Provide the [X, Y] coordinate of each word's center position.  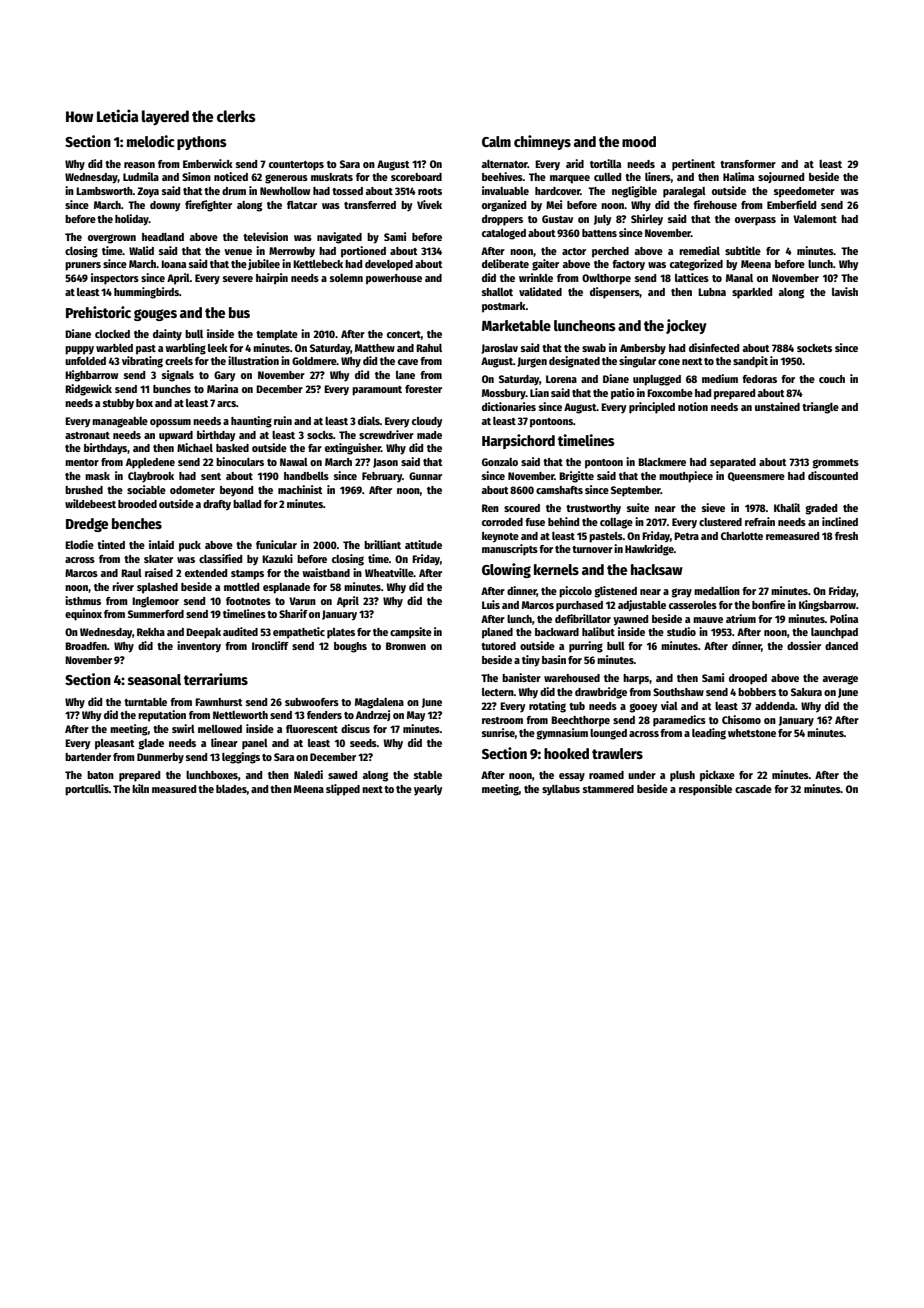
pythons [202, 143]
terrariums [216, 679]
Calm [496, 141]
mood [639, 141]
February [382, 477]
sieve [713, 507]
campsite [411, 633]
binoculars [240, 461]
